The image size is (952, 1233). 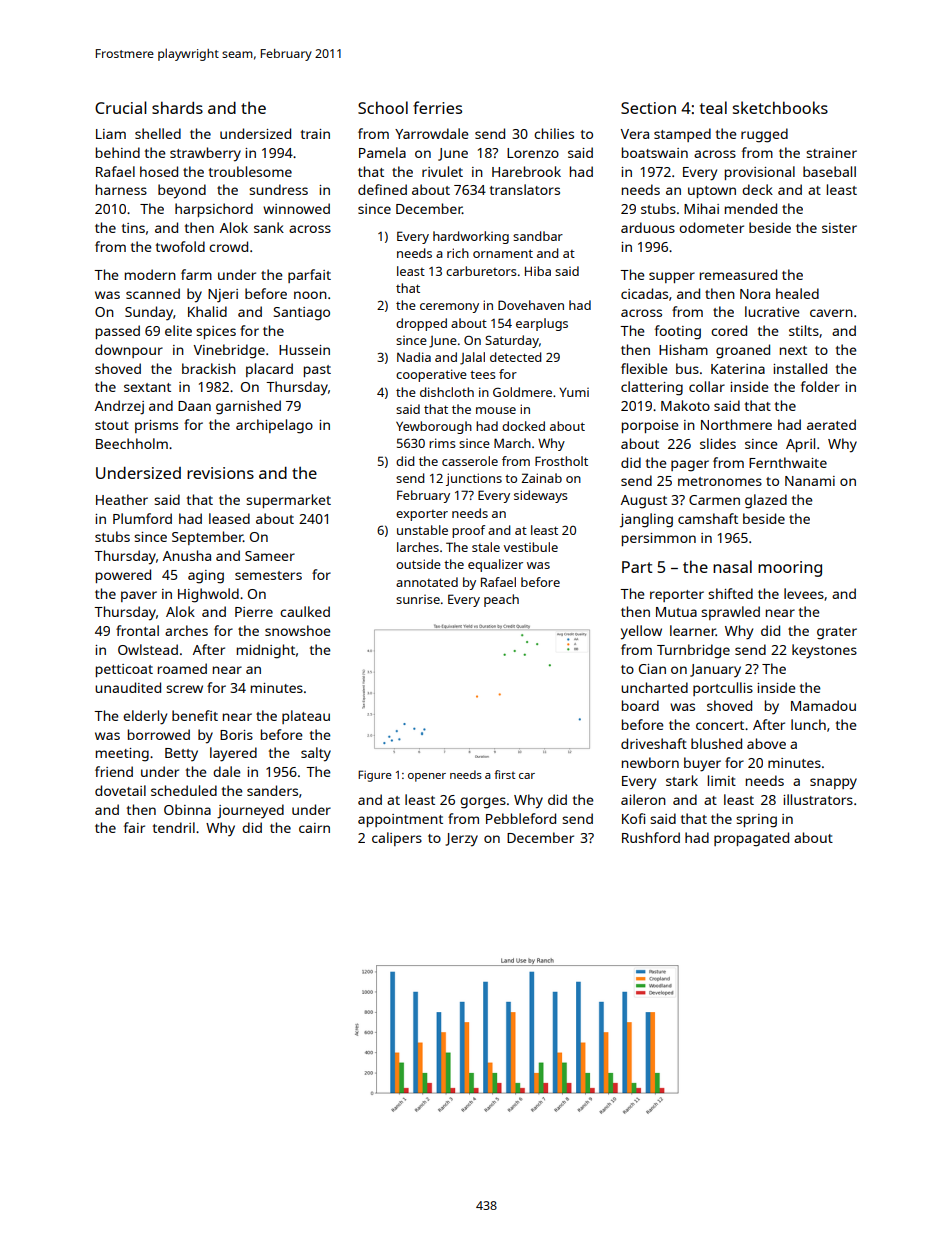 I want to click on behind, so click(x=118, y=152).
